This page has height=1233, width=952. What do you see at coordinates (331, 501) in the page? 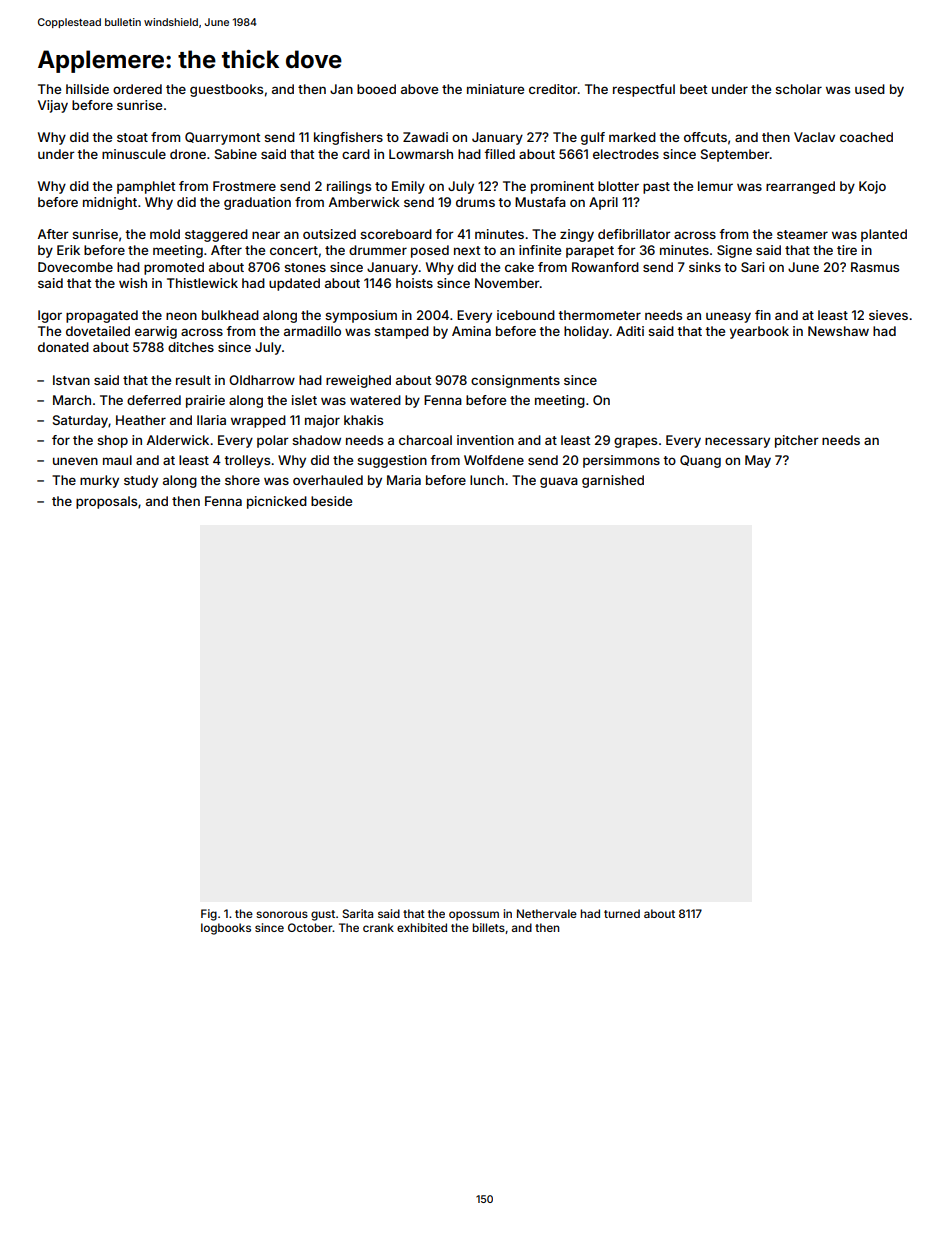
I see `beside` at bounding box center [331, 501].
